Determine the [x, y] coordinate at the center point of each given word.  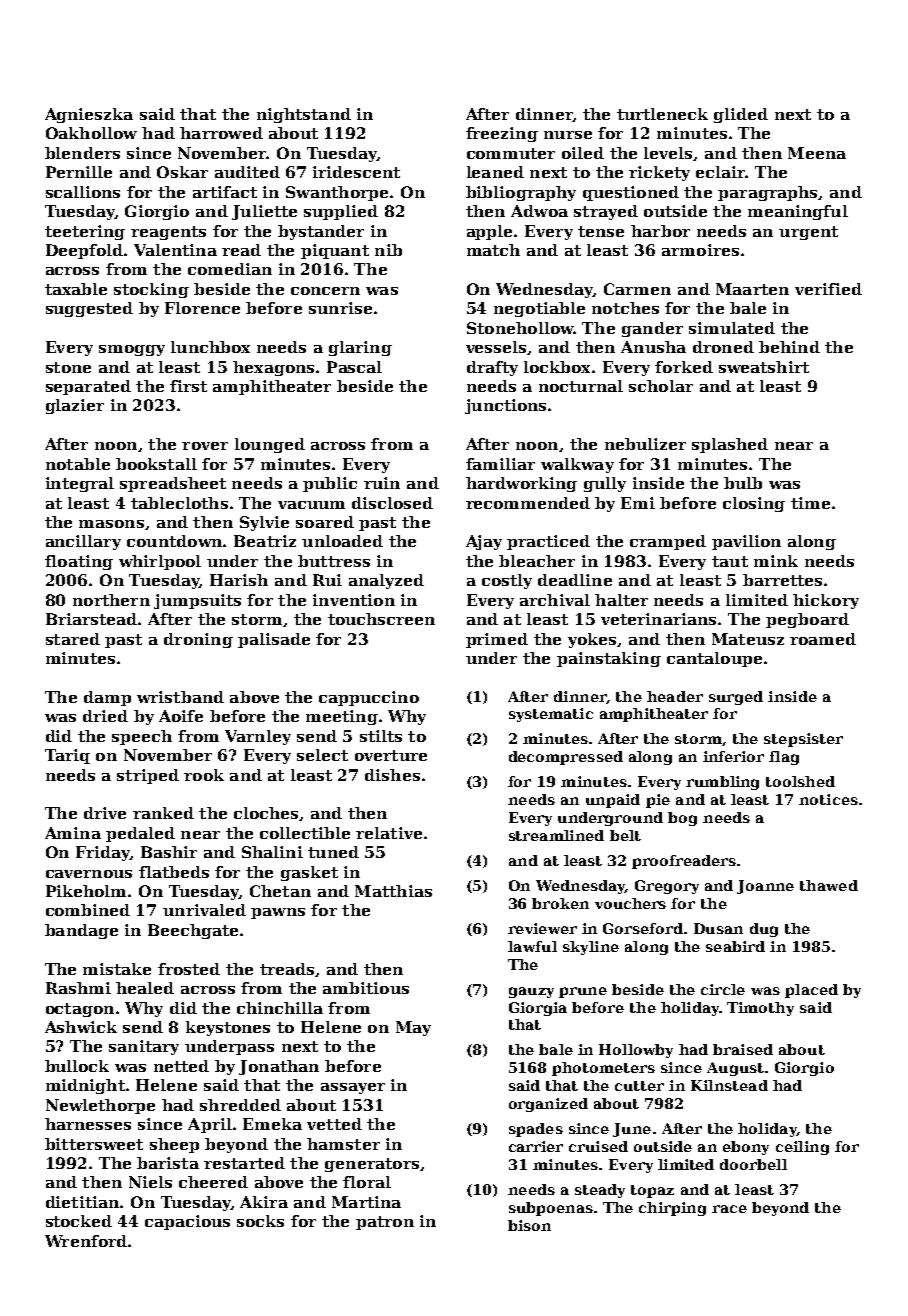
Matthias [393, 891]
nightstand [304, 115]
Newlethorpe [100, 1106]
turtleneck [662, 114]
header [675, 696]
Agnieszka [89, 115]
